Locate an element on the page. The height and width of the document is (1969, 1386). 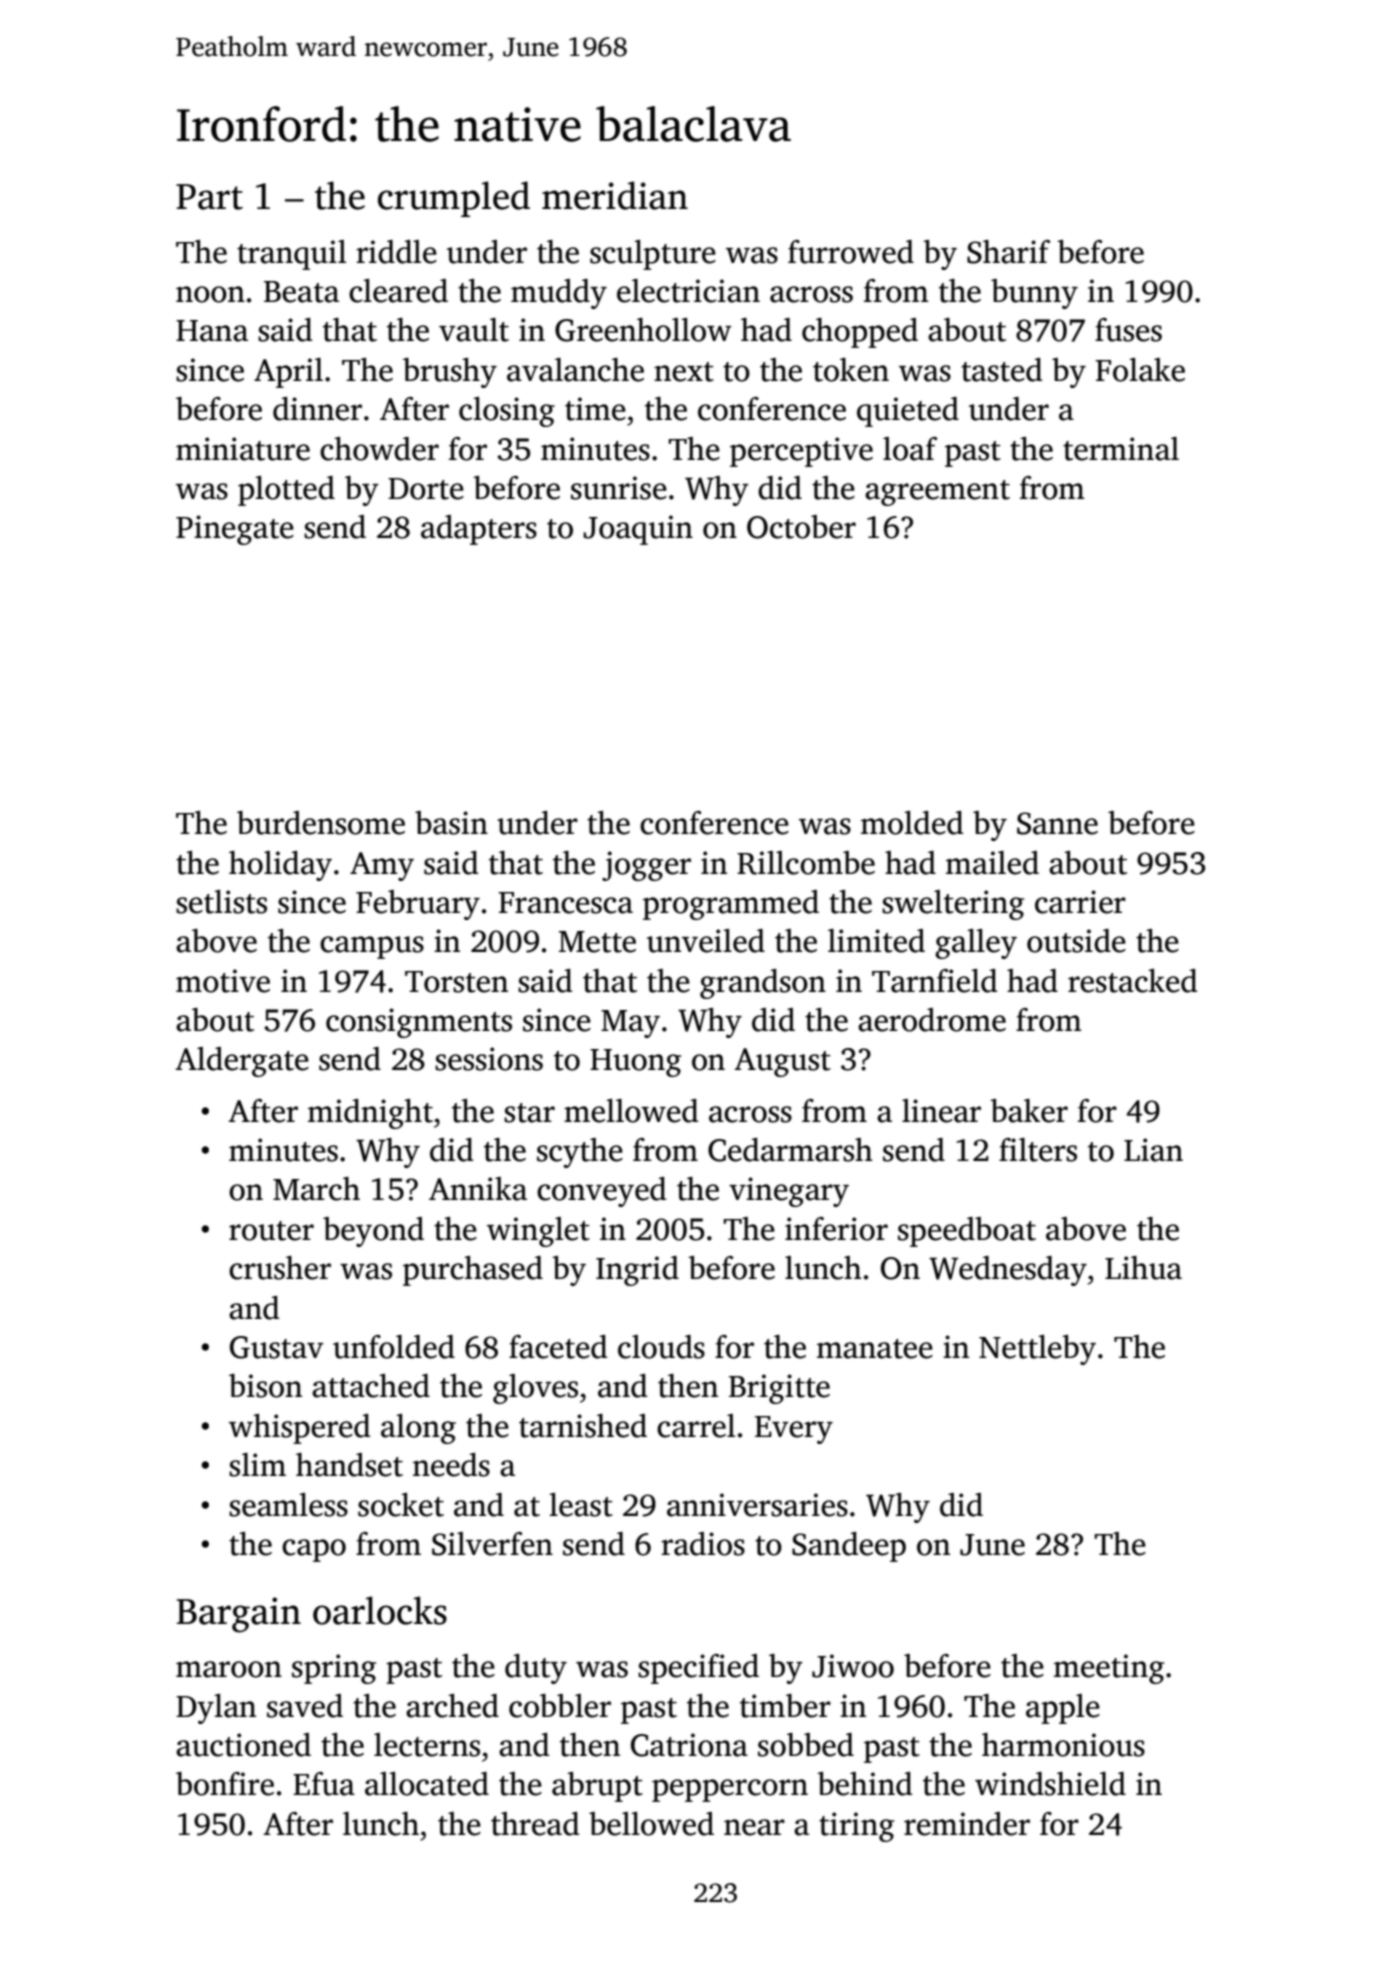
mailed is located at coordinates (992, 863).
